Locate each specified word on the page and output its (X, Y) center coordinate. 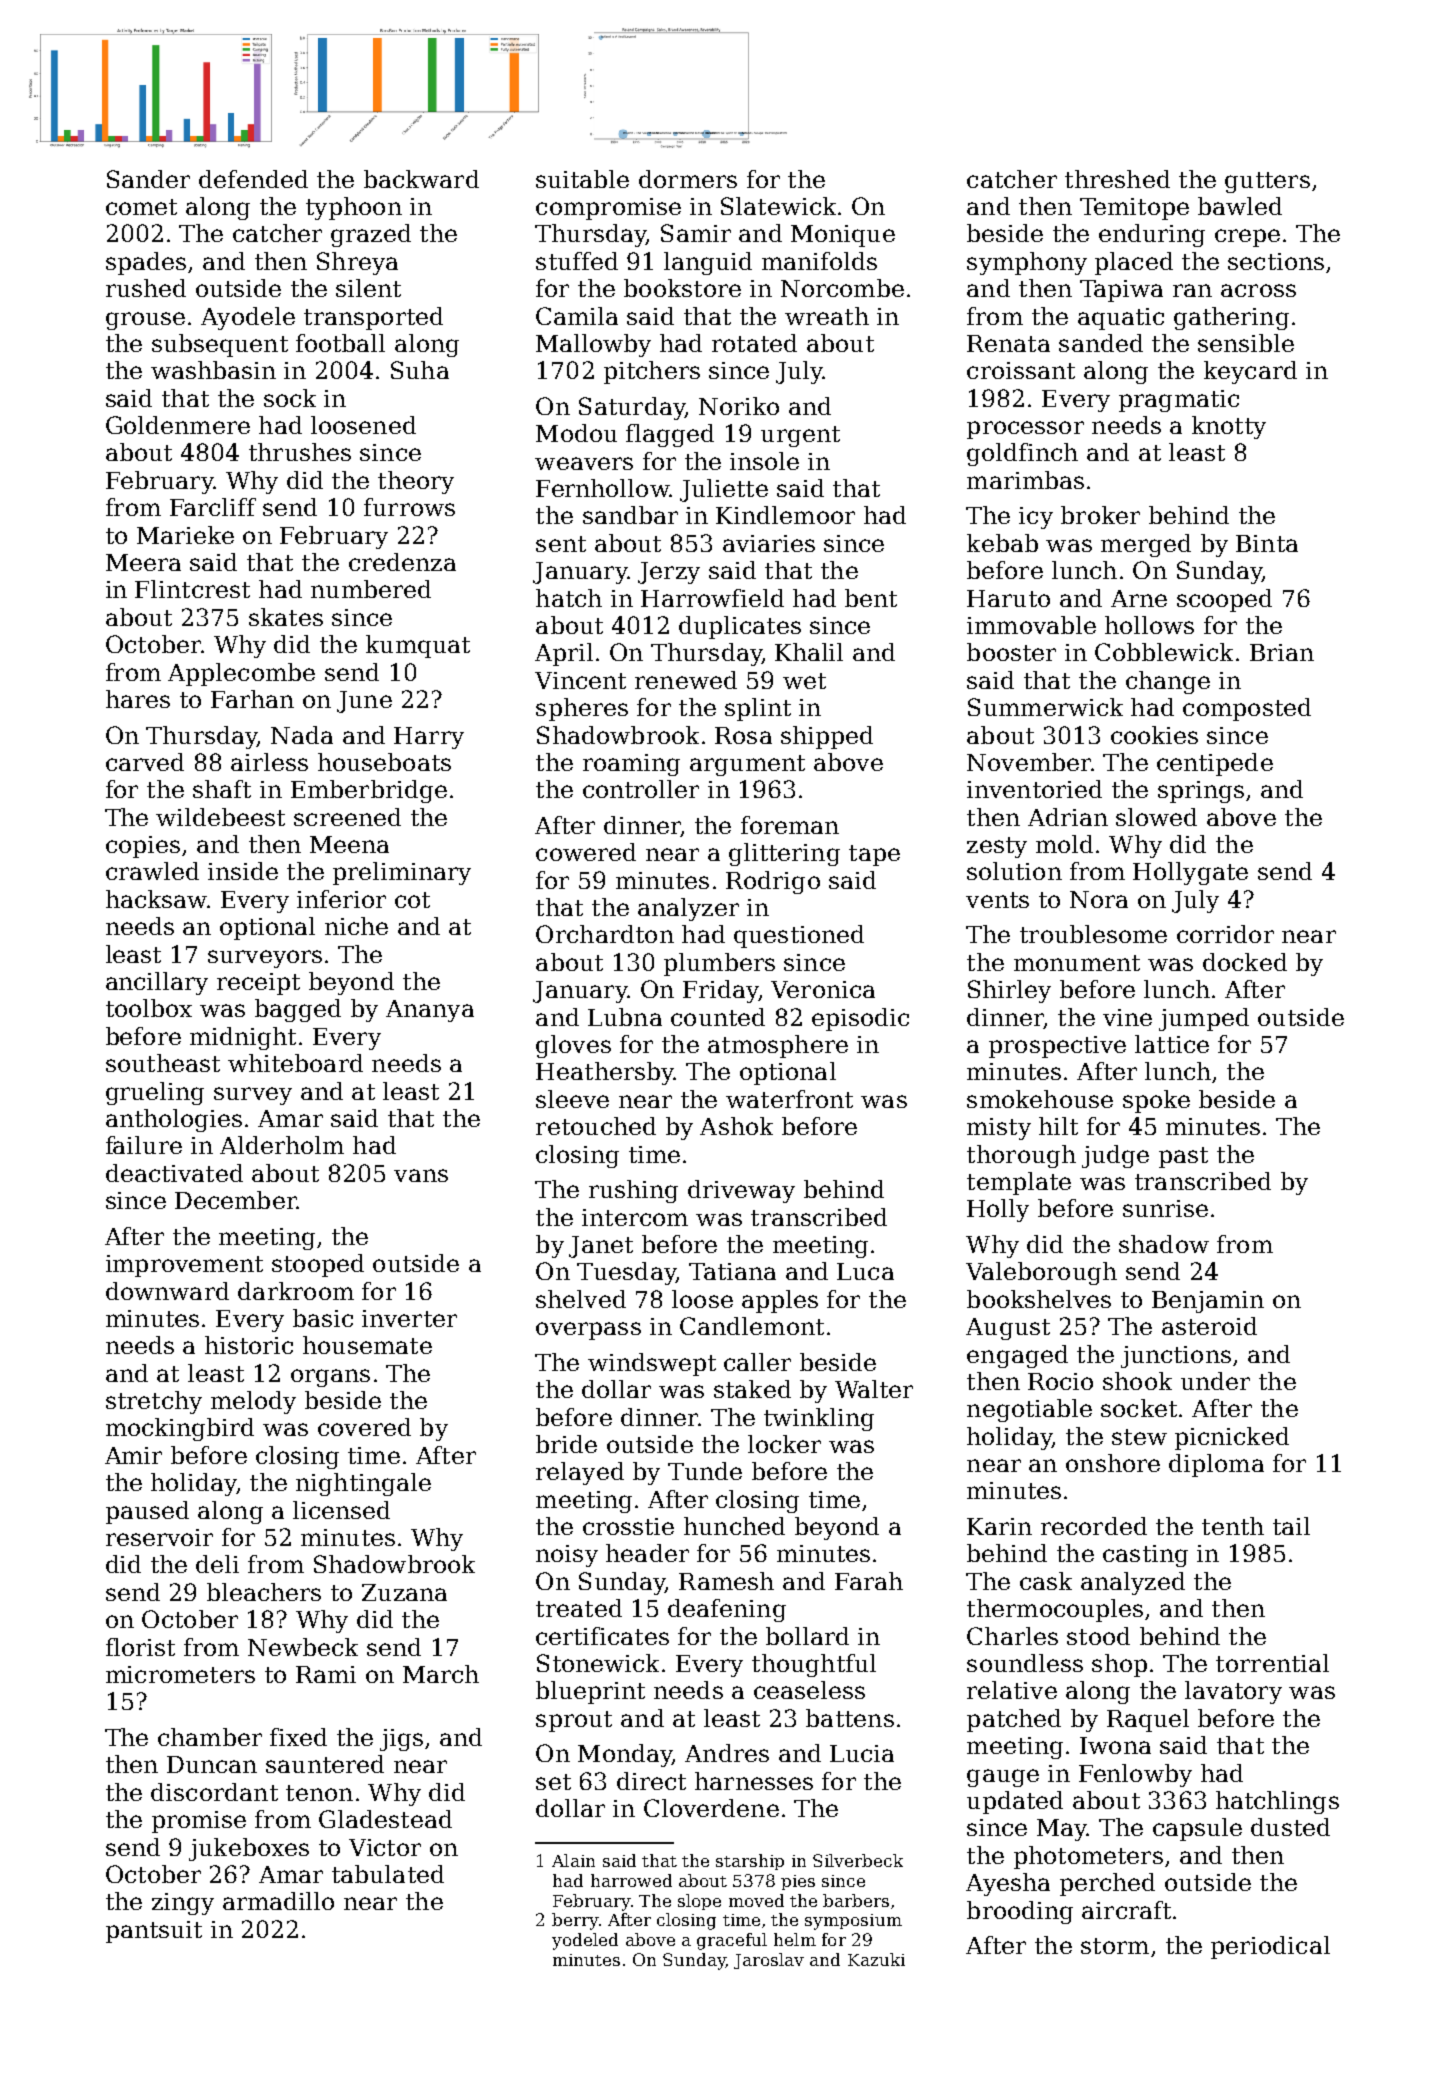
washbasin (213, 370)
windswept (652, 1364)
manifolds (819, 261)
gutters (1267, 182)
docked (1245, 962)
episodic (860, 1019)
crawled (152, 871)
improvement (184, 1266)
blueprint (590, 1692)
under (1215, 1381)
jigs (401, 1740)
